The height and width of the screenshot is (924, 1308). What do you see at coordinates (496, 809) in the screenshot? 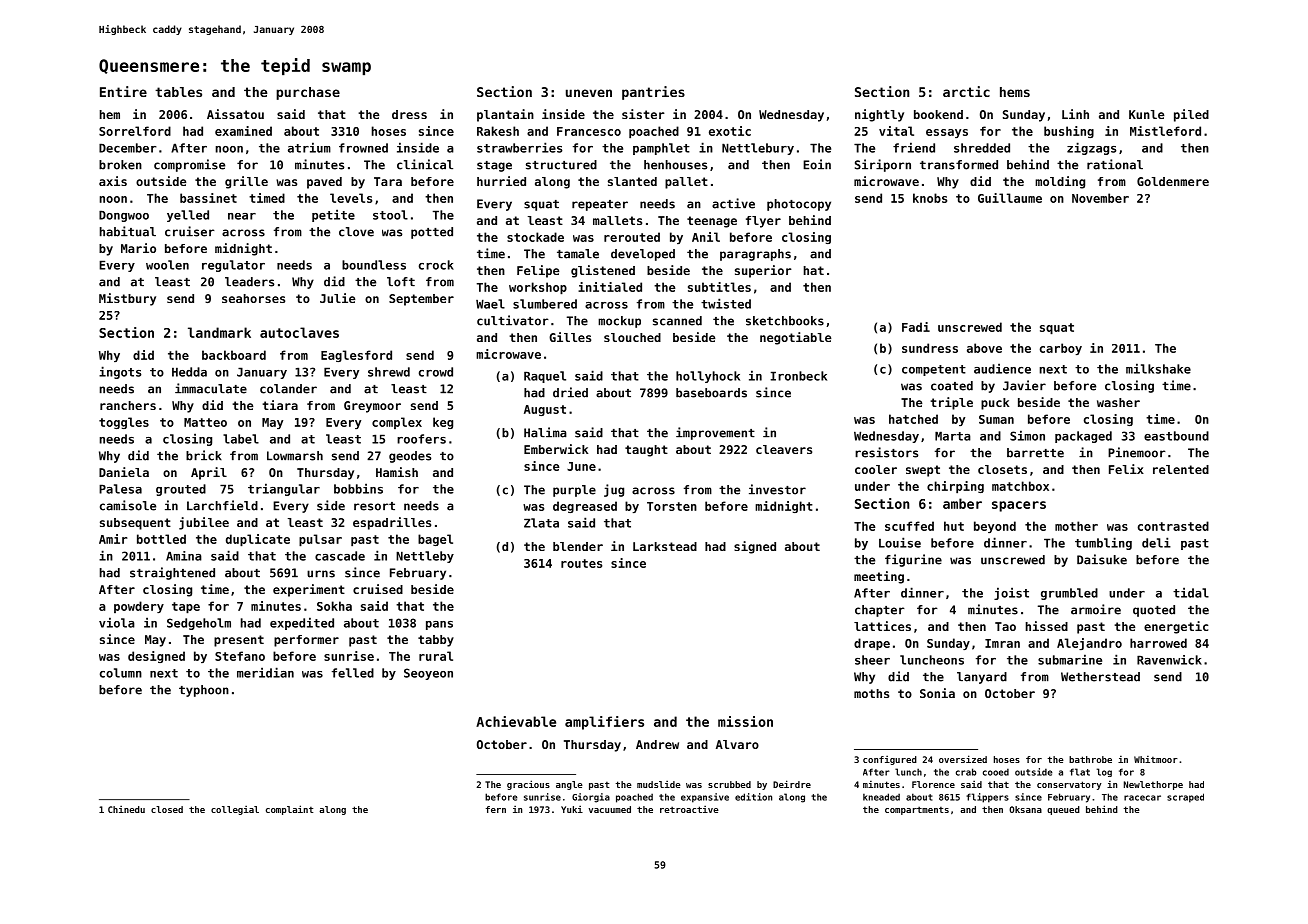
I see `fern` at bounding box center [496, 809].
